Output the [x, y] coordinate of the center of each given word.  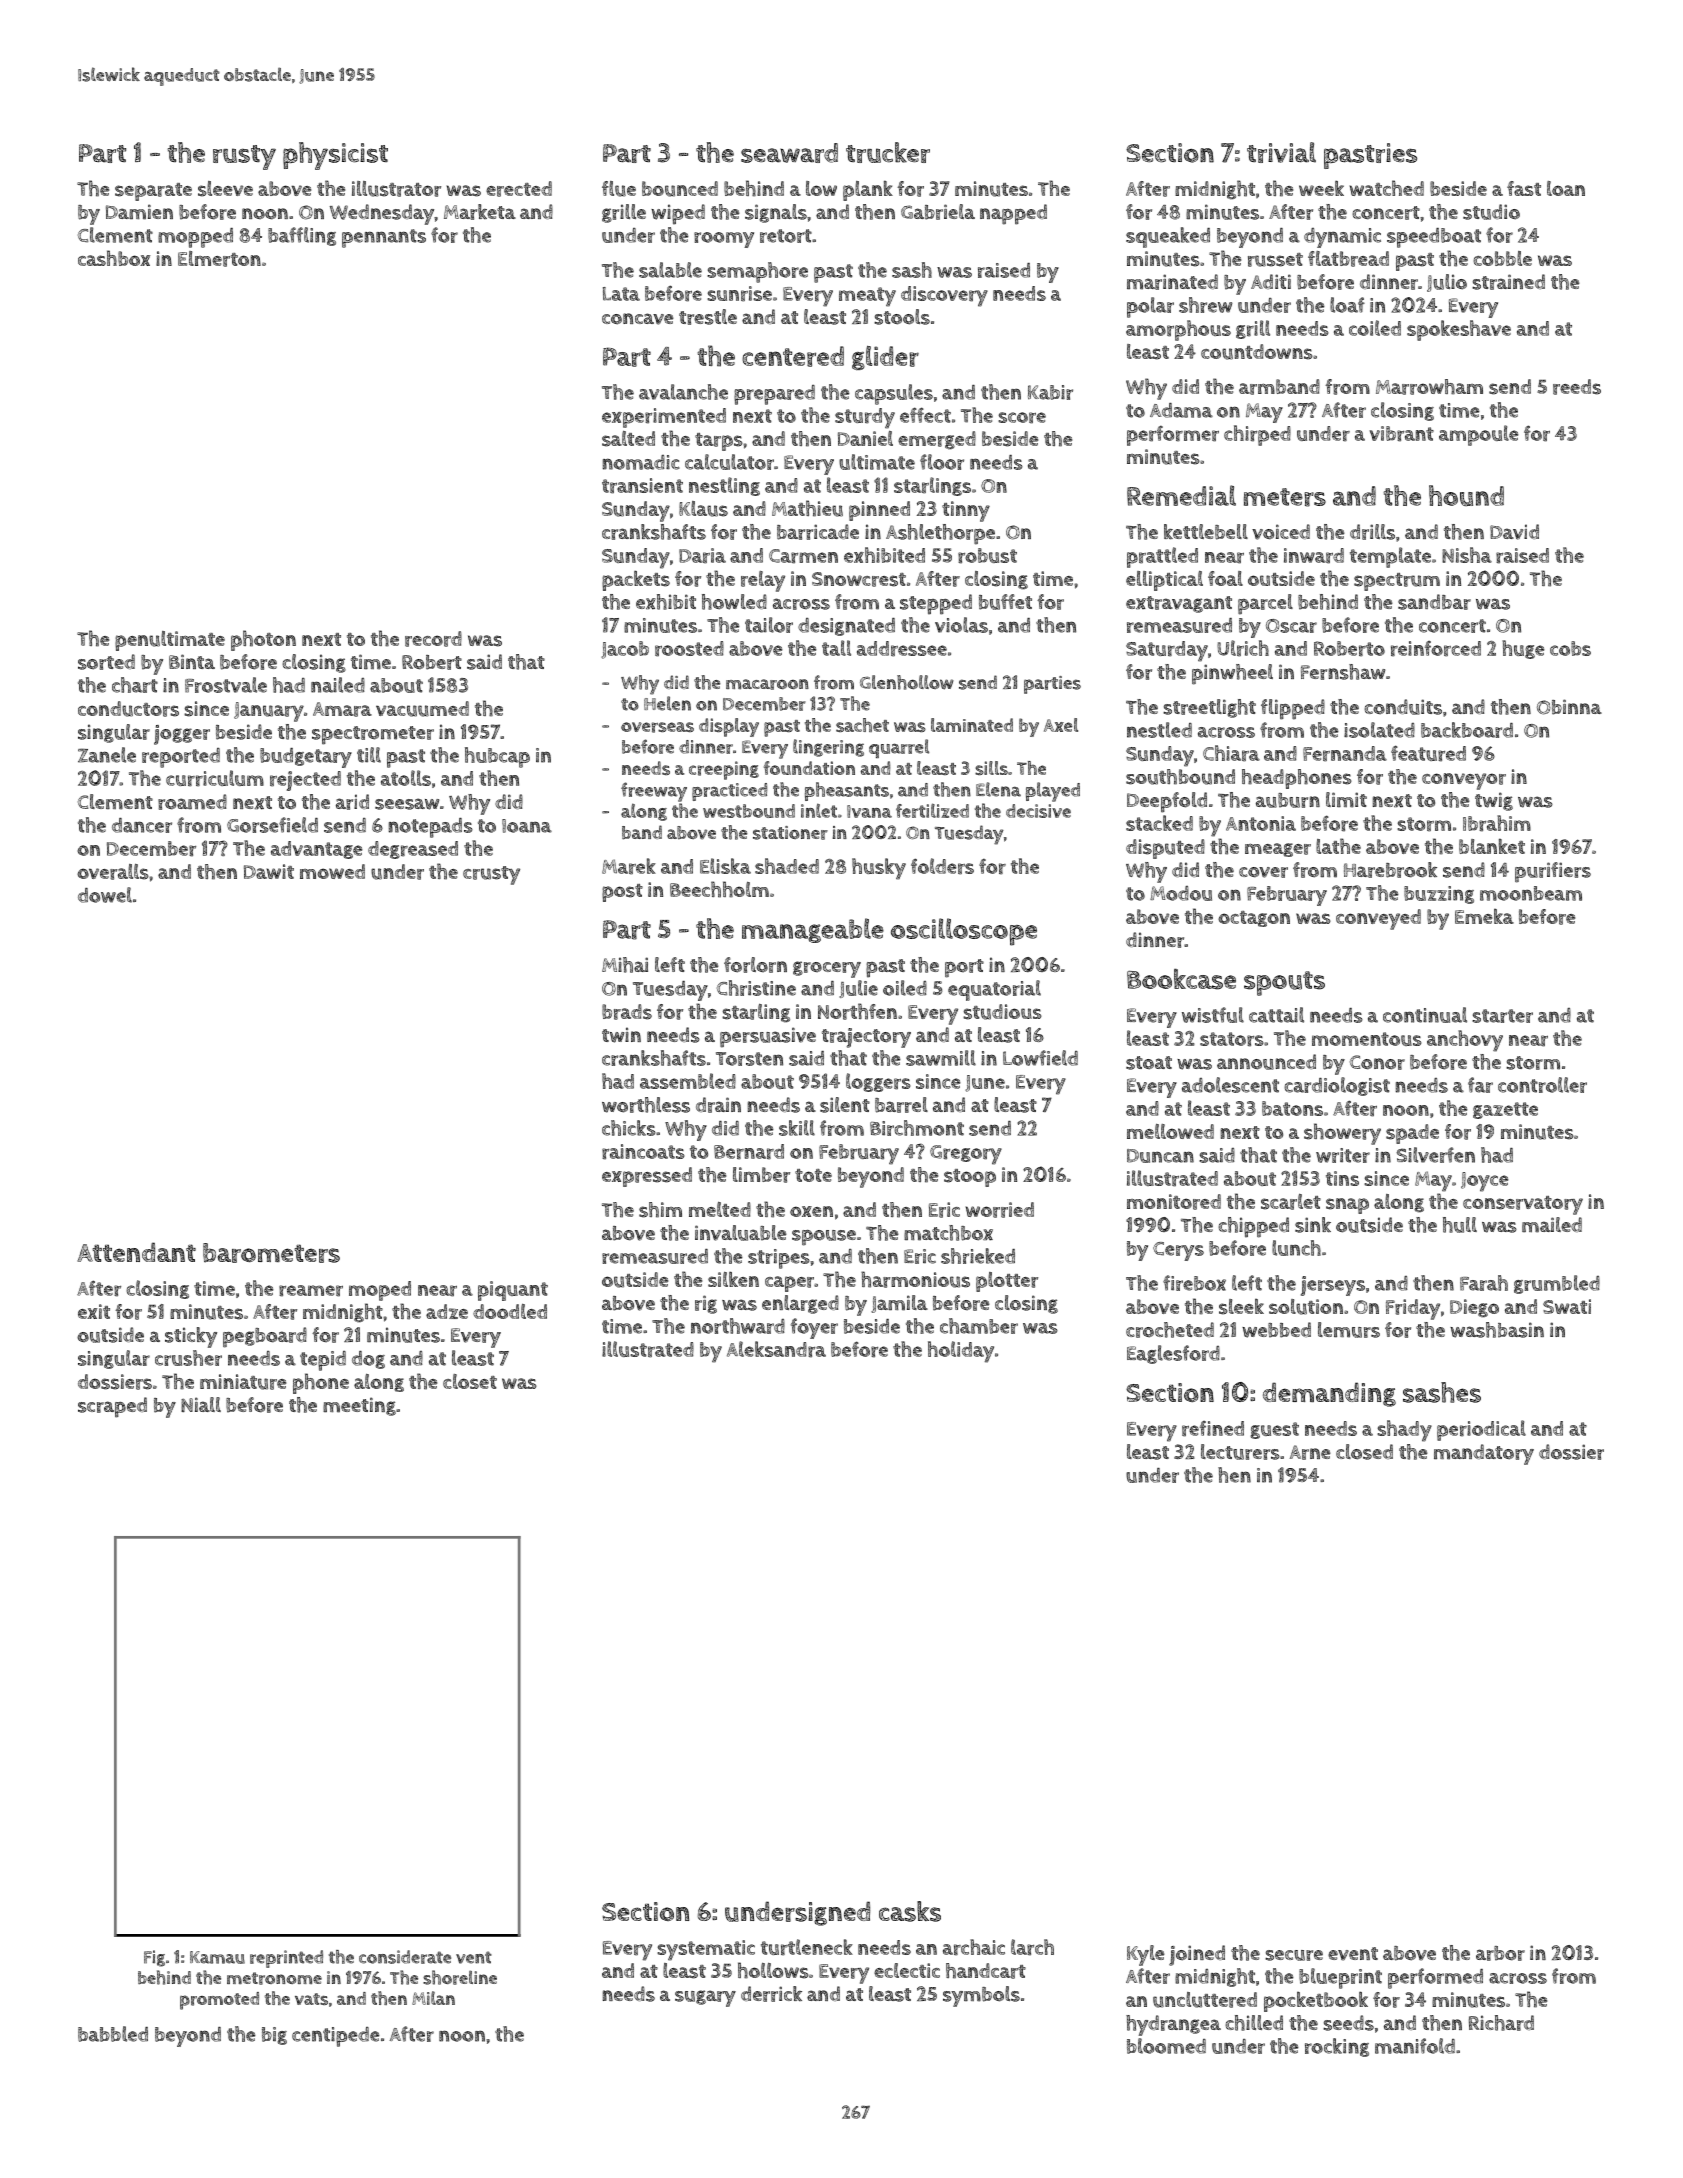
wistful [1213, 1015]
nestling [724, 486]
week [1321, 188]
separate [153, 192]
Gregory [966, 1155]
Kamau [217, 1957]
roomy [724, 240]
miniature [243, 1382]
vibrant [1402, 434]
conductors [128, 709]
